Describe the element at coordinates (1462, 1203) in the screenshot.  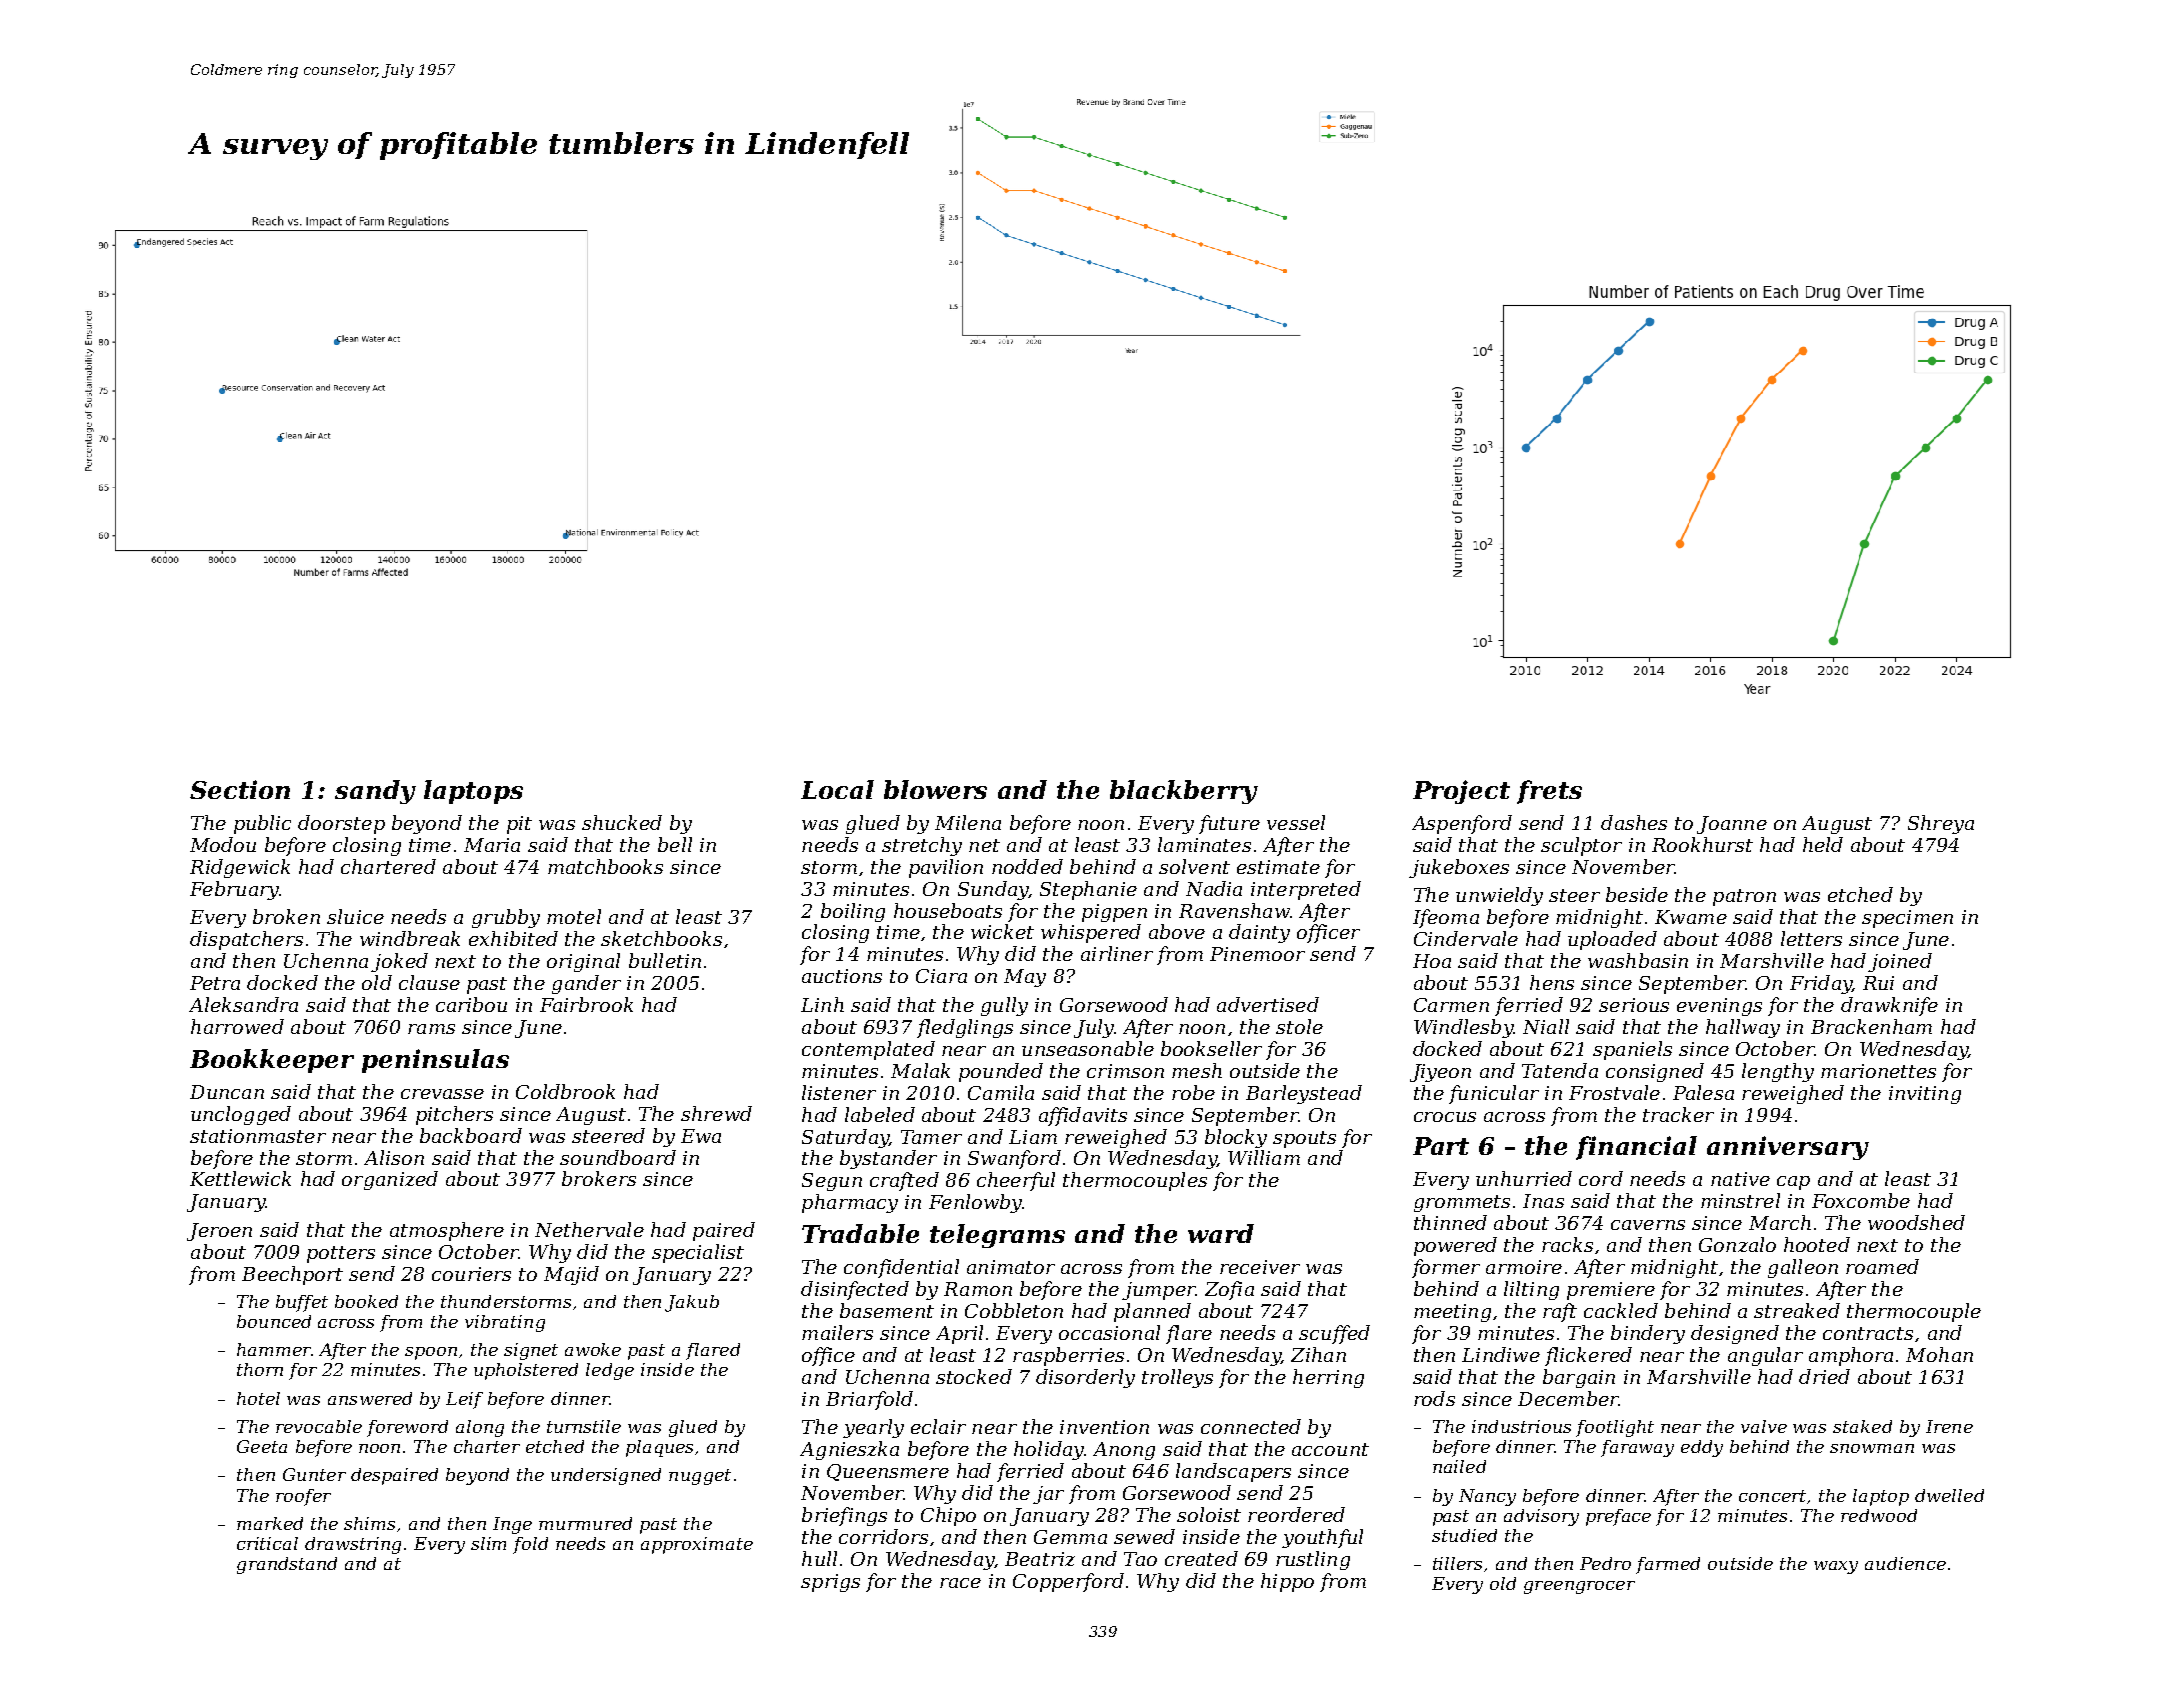
I see `grommets` at that location.
